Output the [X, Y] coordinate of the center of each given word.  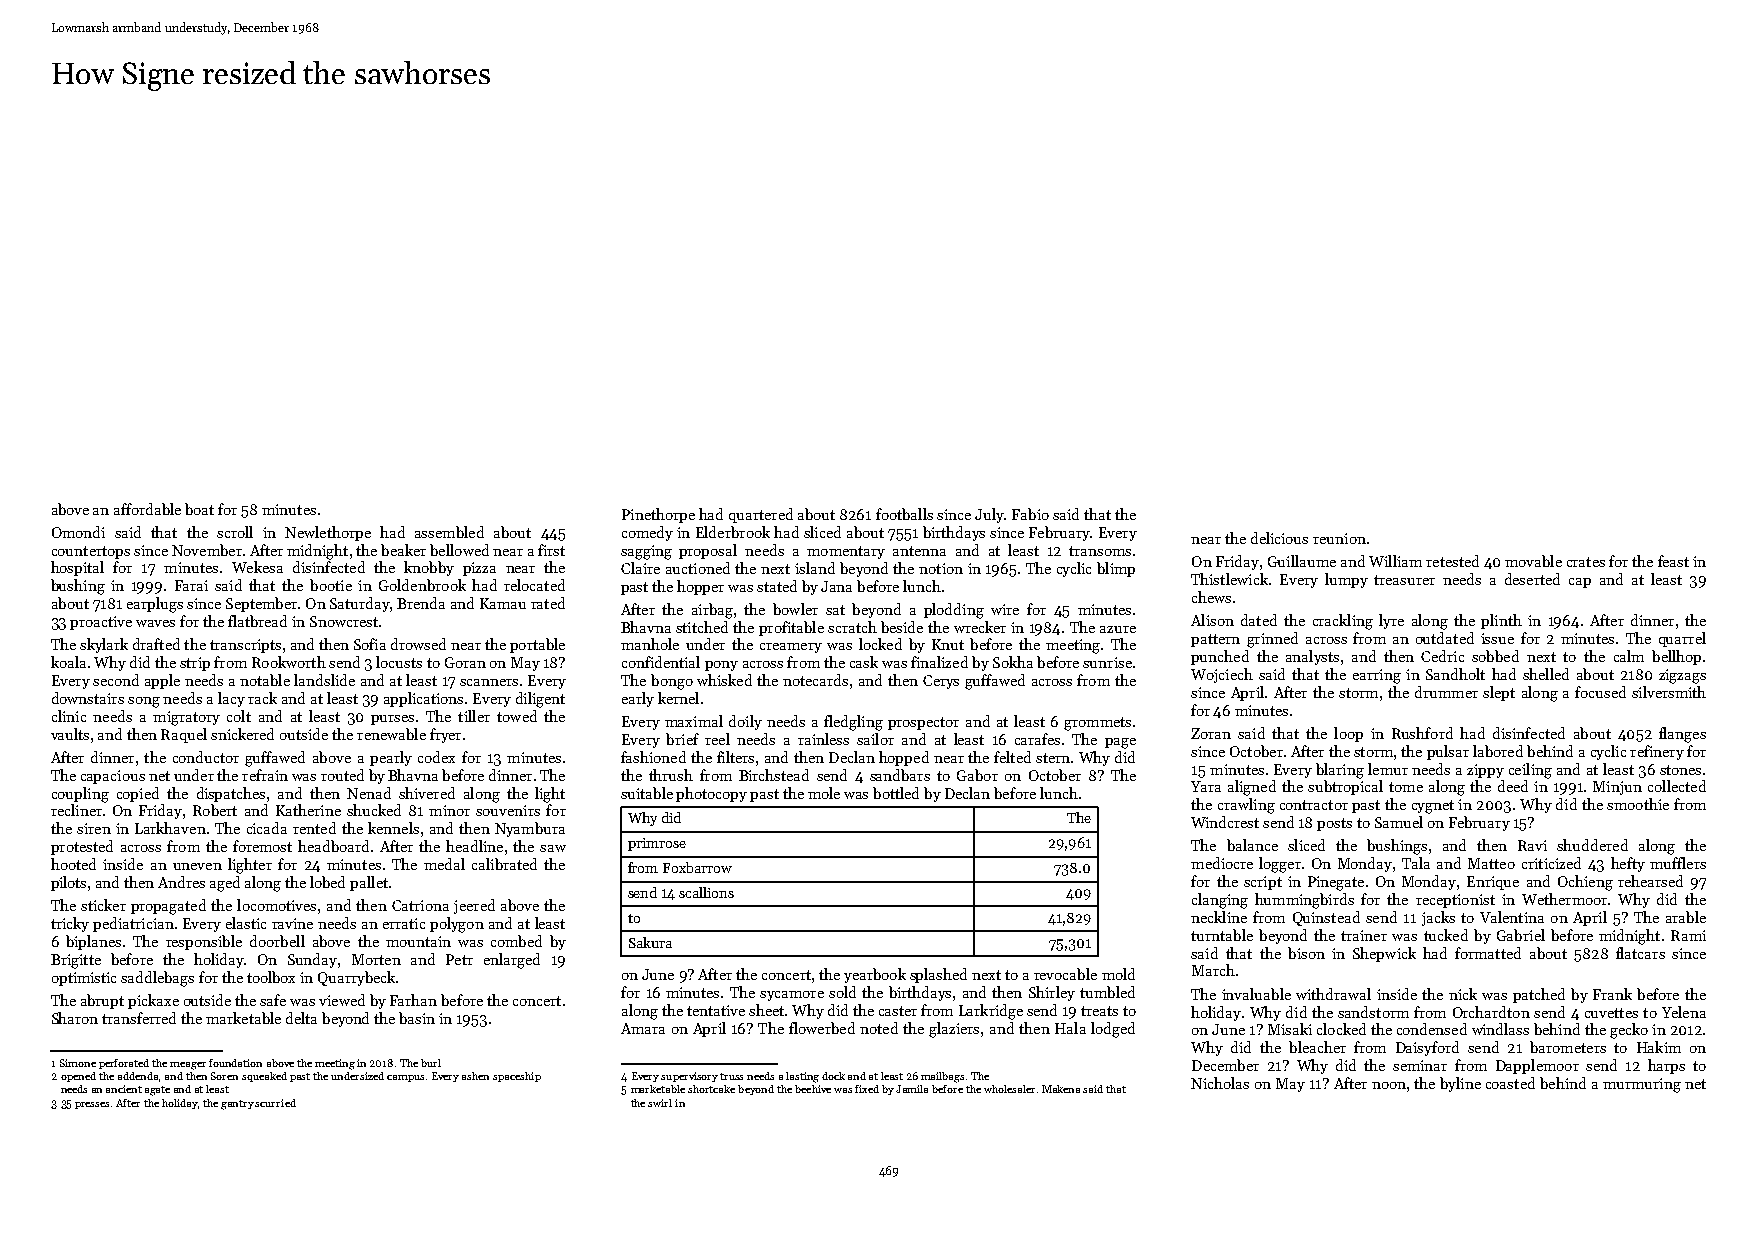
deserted [1532, 579]
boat [199, 509]
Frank [1612, 994]
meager [188, 1066]
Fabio [1030, 514]
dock [833, 1076]
